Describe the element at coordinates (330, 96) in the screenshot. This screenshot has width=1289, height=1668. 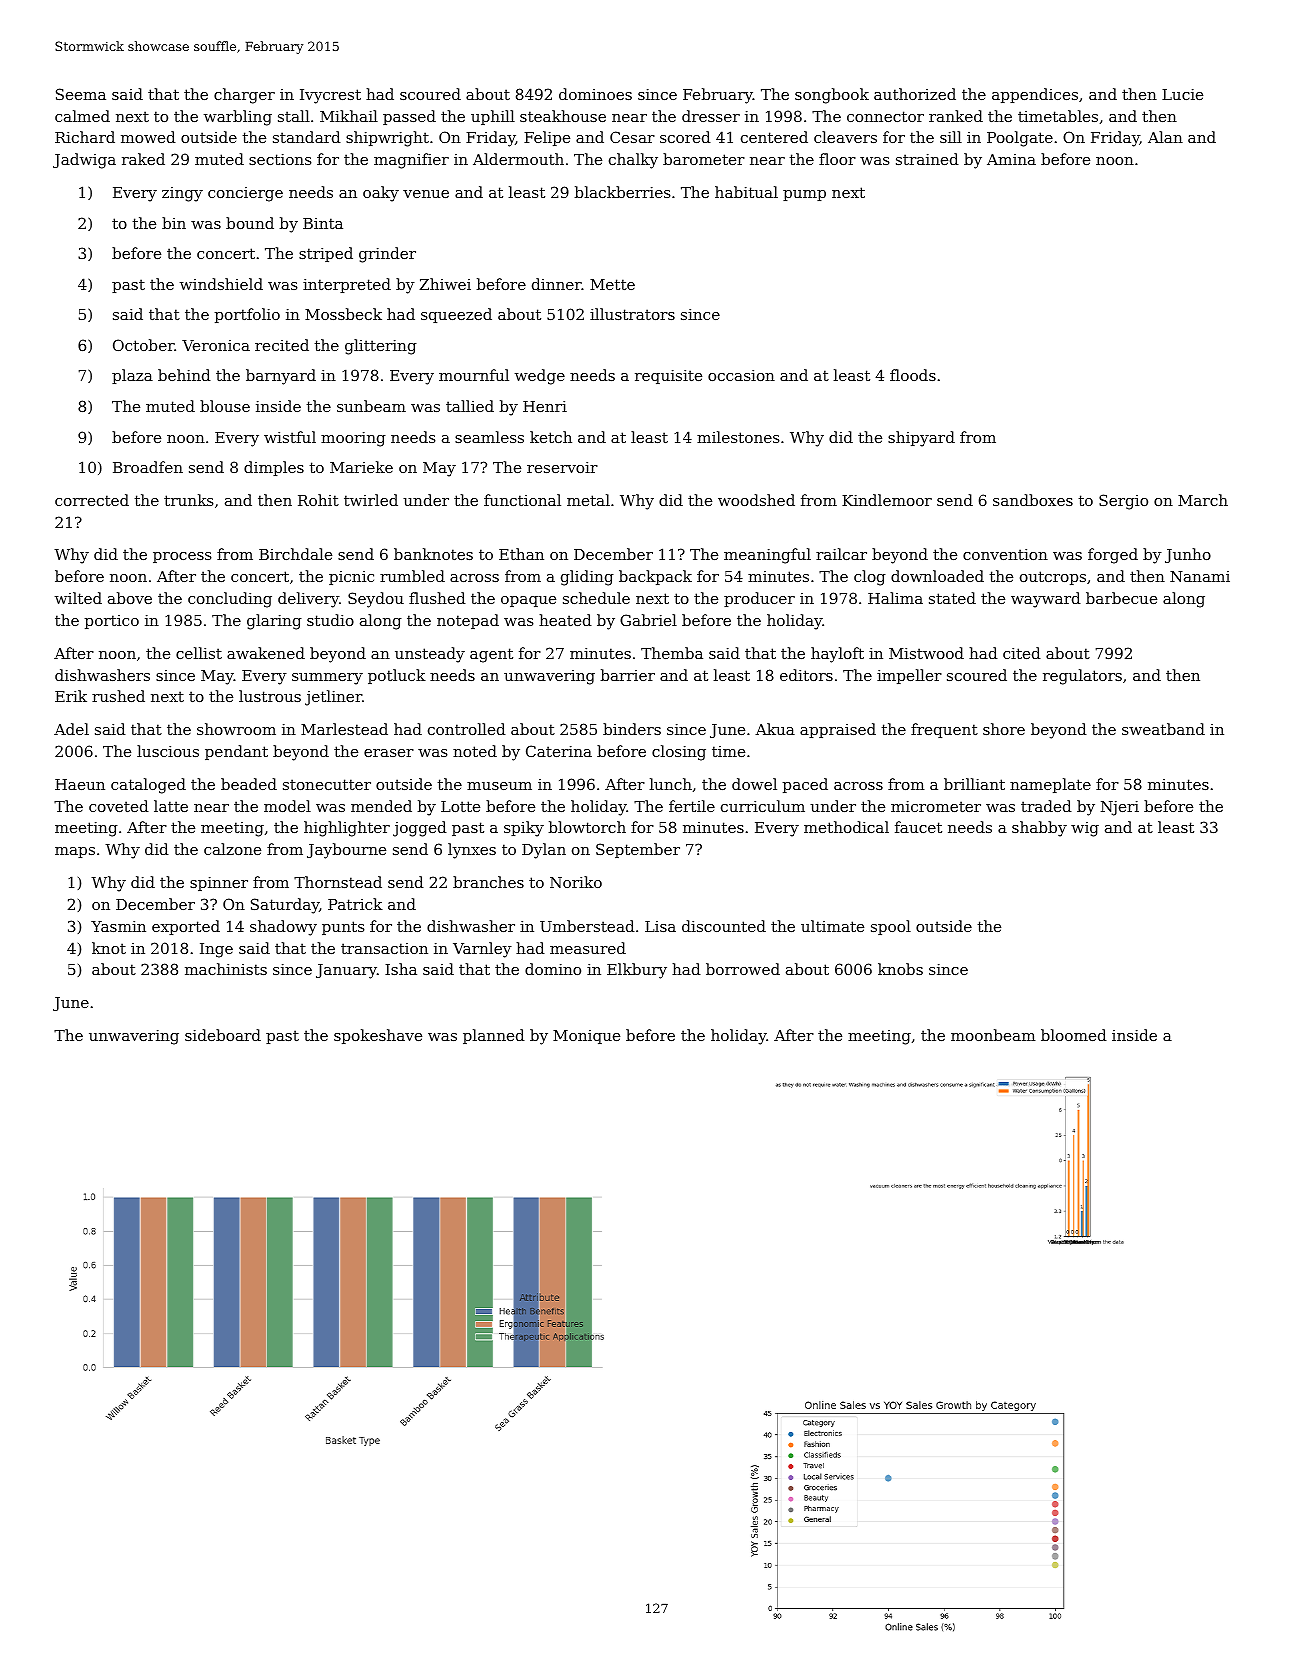
I see `Ivycrest` at that location.
